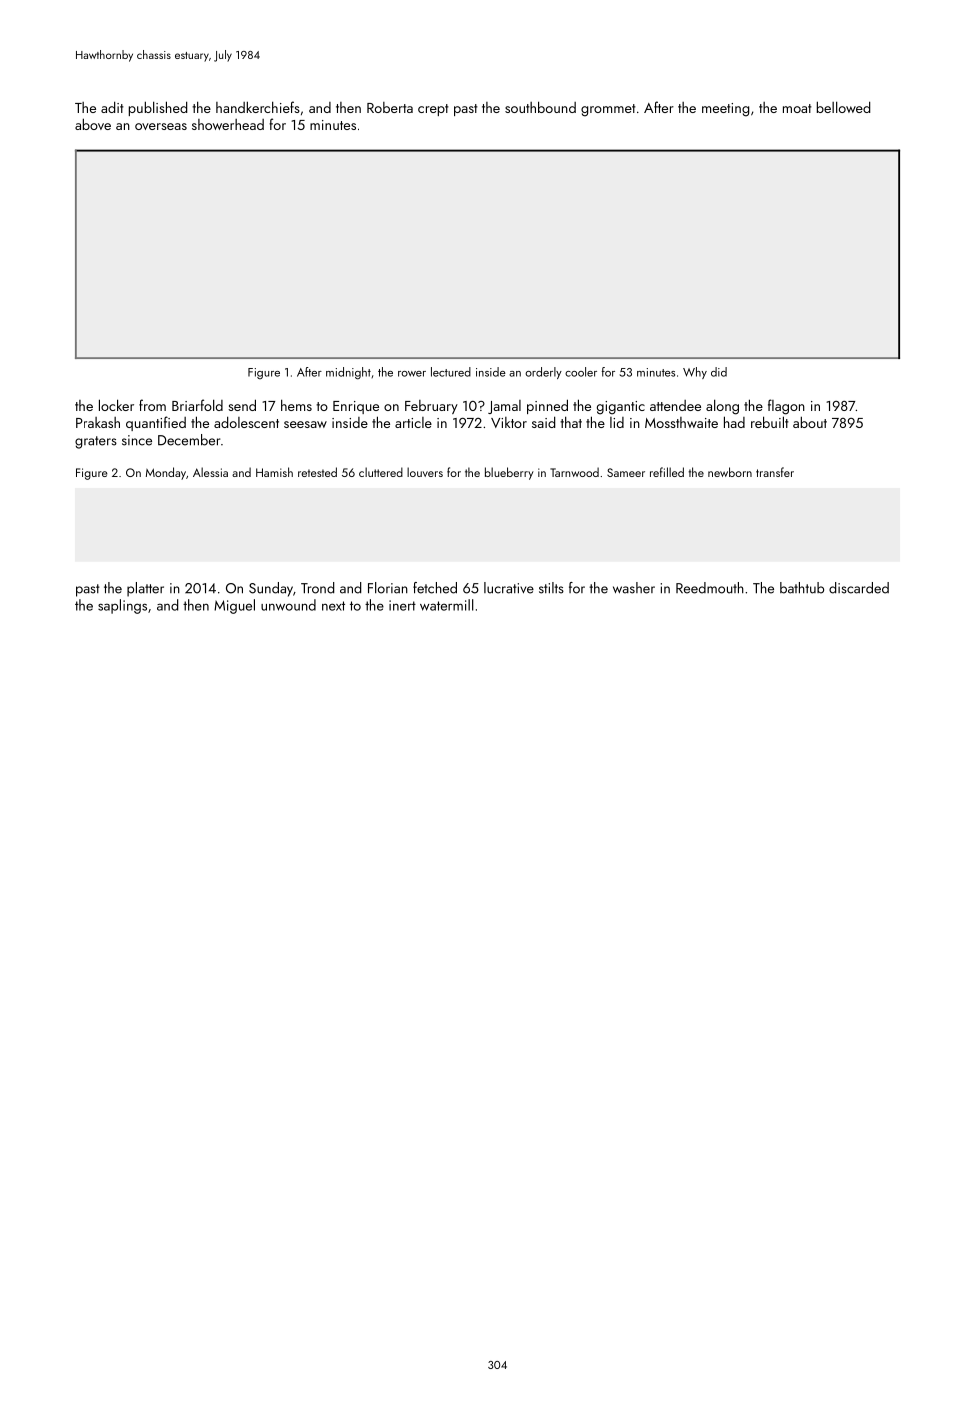  What do you see at coordinates (725, 110) in the screenshot?
I see `meeting` at bounding box center [725, 110].
